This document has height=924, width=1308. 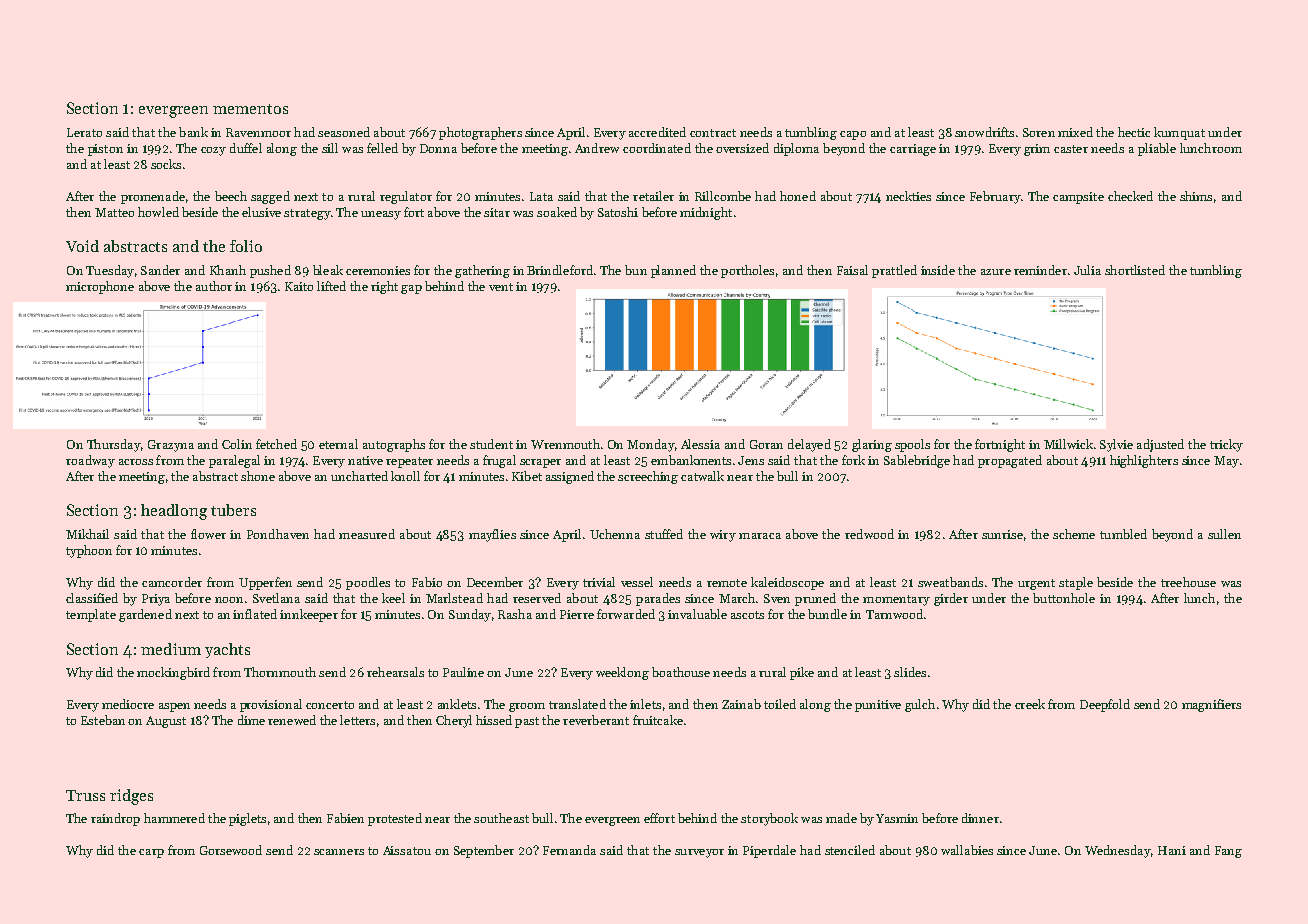 What do you see at coordinates (394, 445) in the document?
I see `autographs` at bounding box center [394, 445].
